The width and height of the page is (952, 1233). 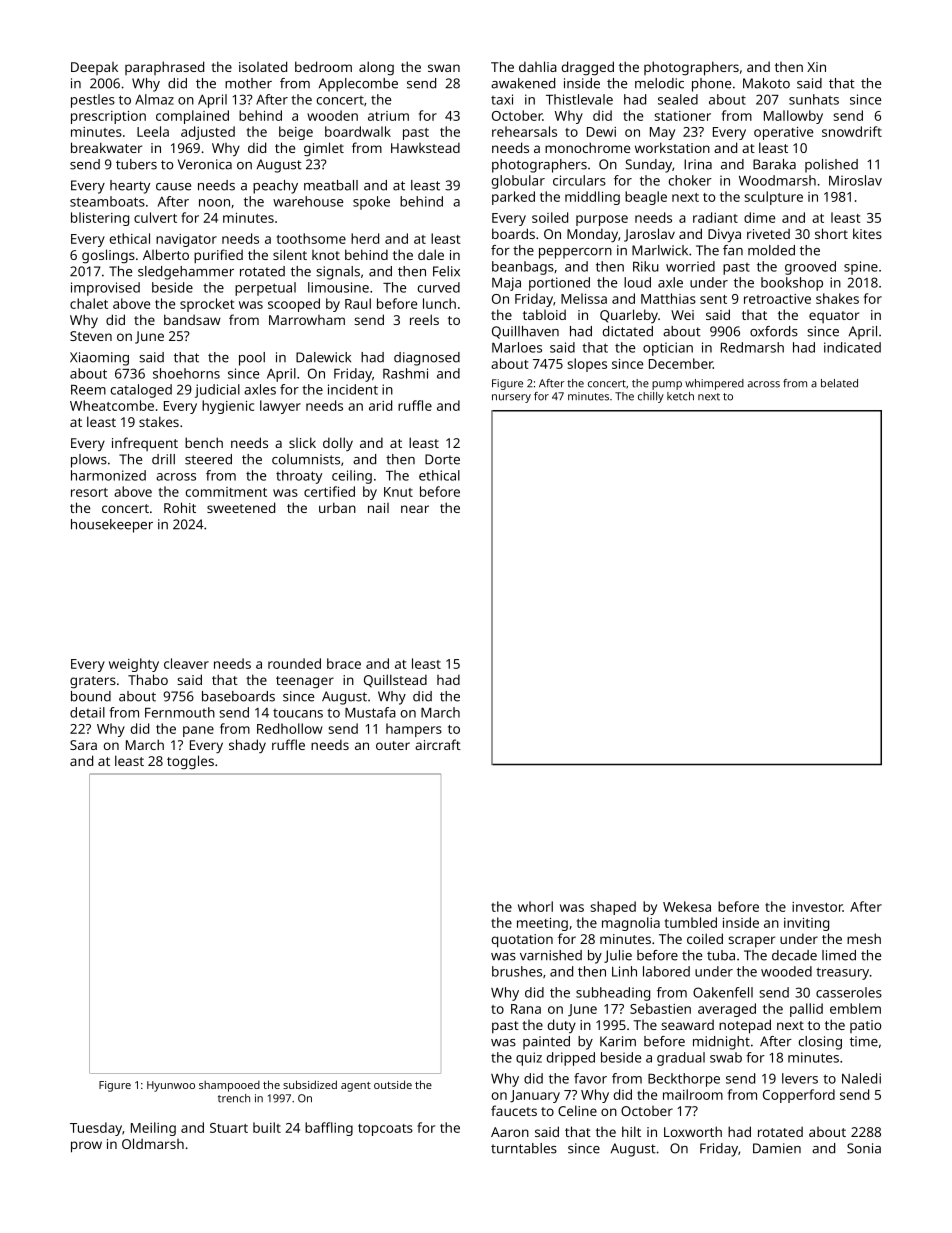 What do you see at coordinates (208, 459) in the page?
I see `steered` at bounding box center [208, 459].
